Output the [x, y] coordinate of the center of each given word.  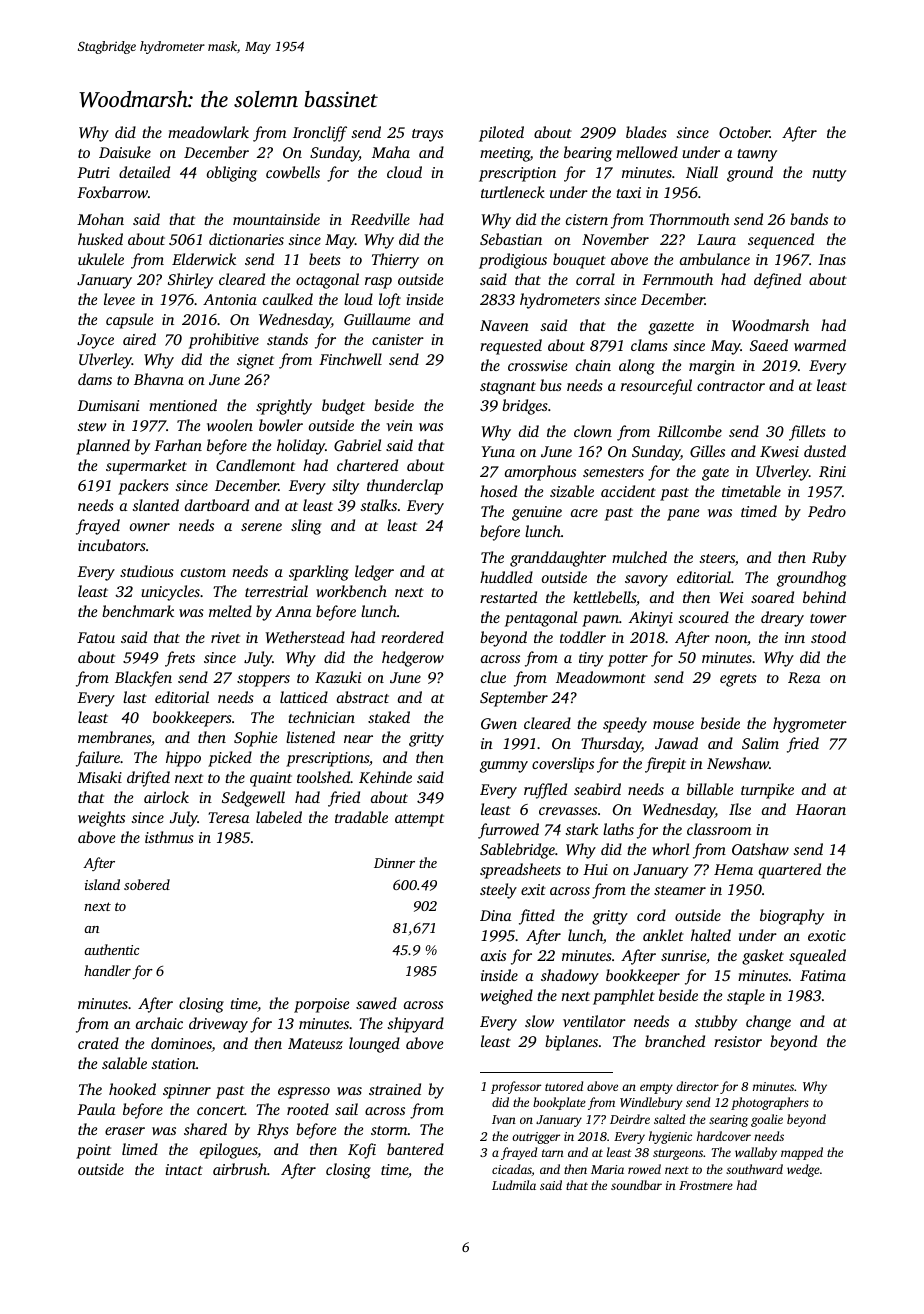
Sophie [255, 739]
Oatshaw [760, 849]
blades [646, 132]
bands [809, 219]
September [514, 699]
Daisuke [125, 152]
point [93, 1151]
